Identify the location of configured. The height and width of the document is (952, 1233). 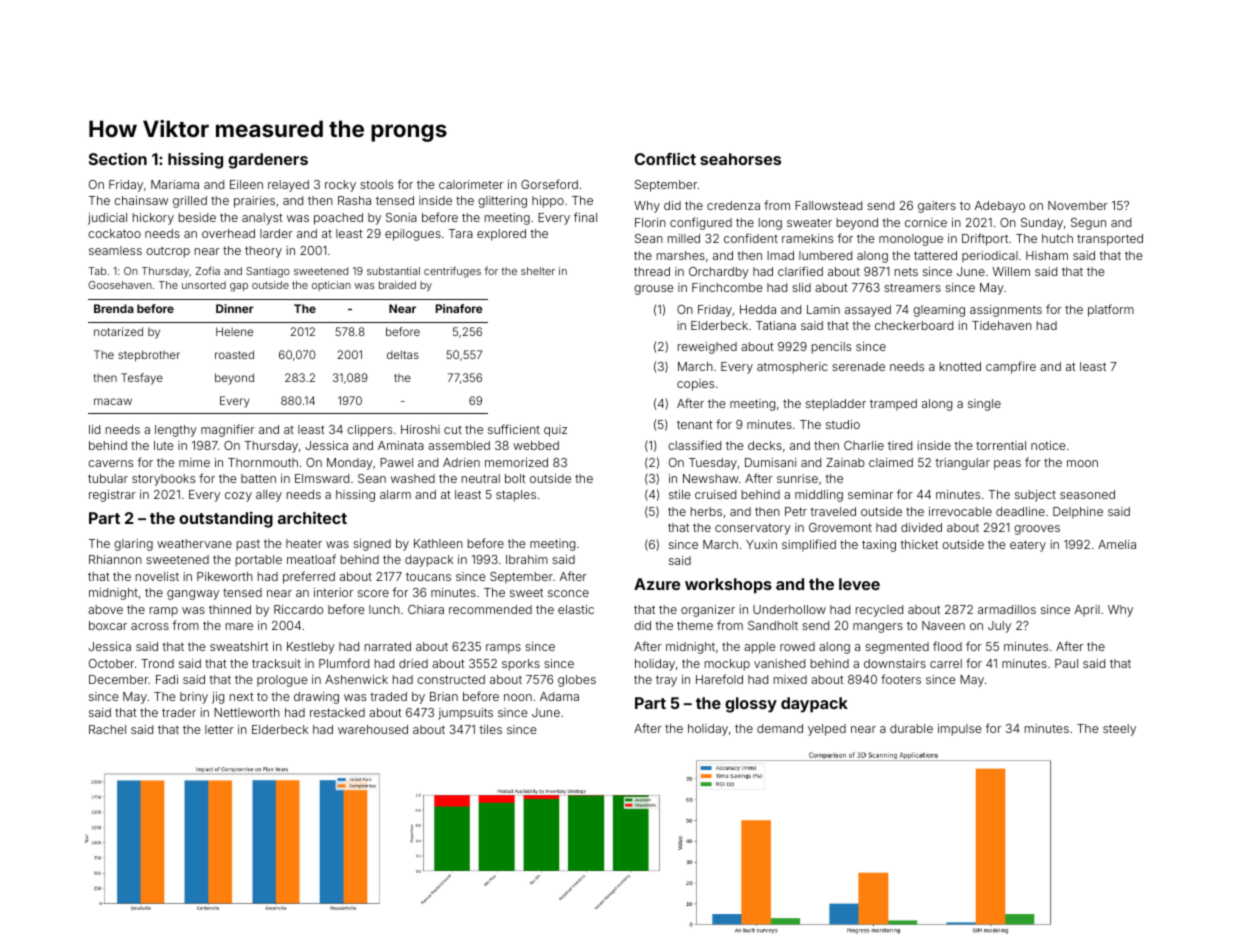
(701, 223).
